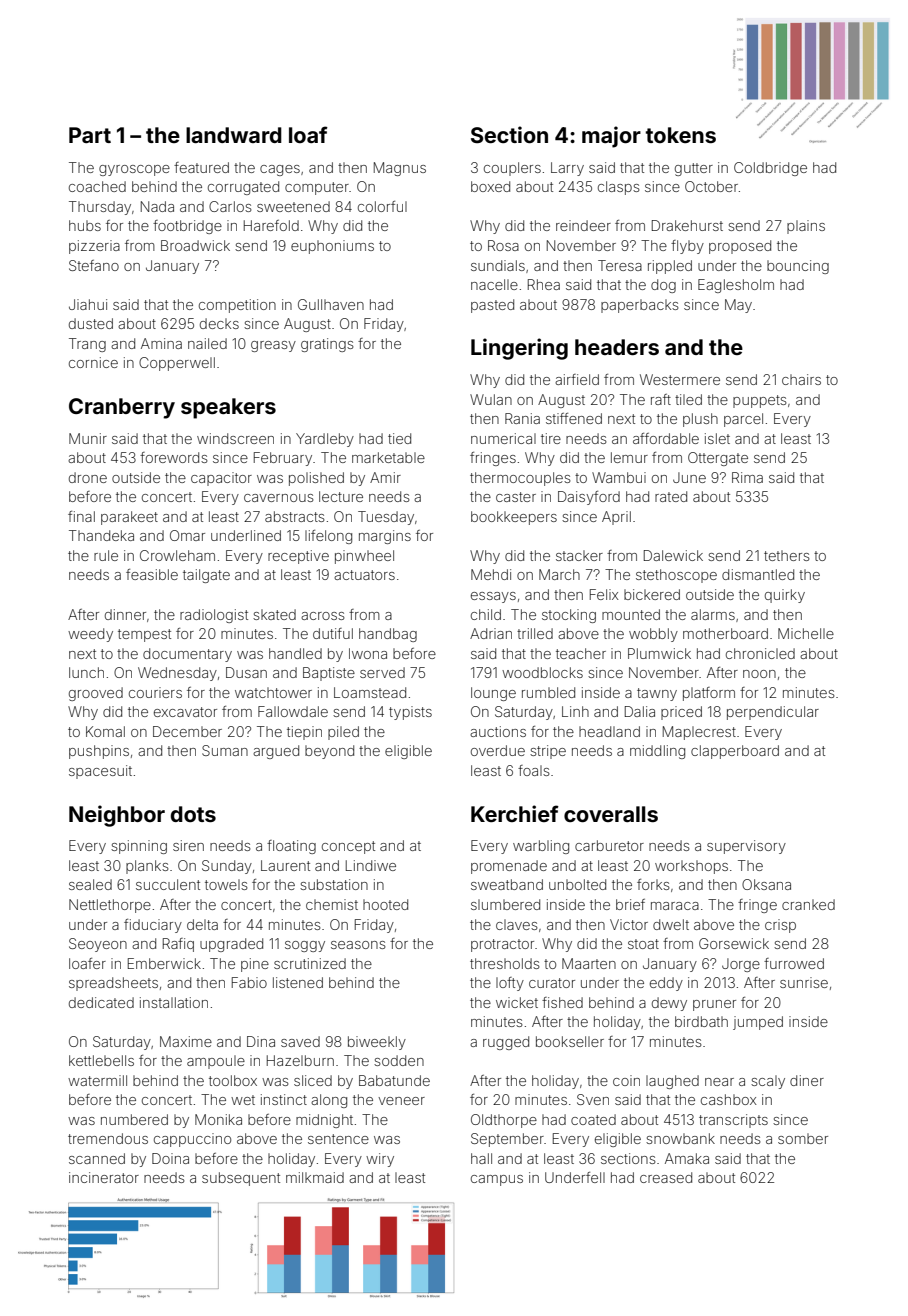  What do you see at coordinates (279, 498) in the screenshot?
I see `cavernous` at bounding box center [279, 498].
